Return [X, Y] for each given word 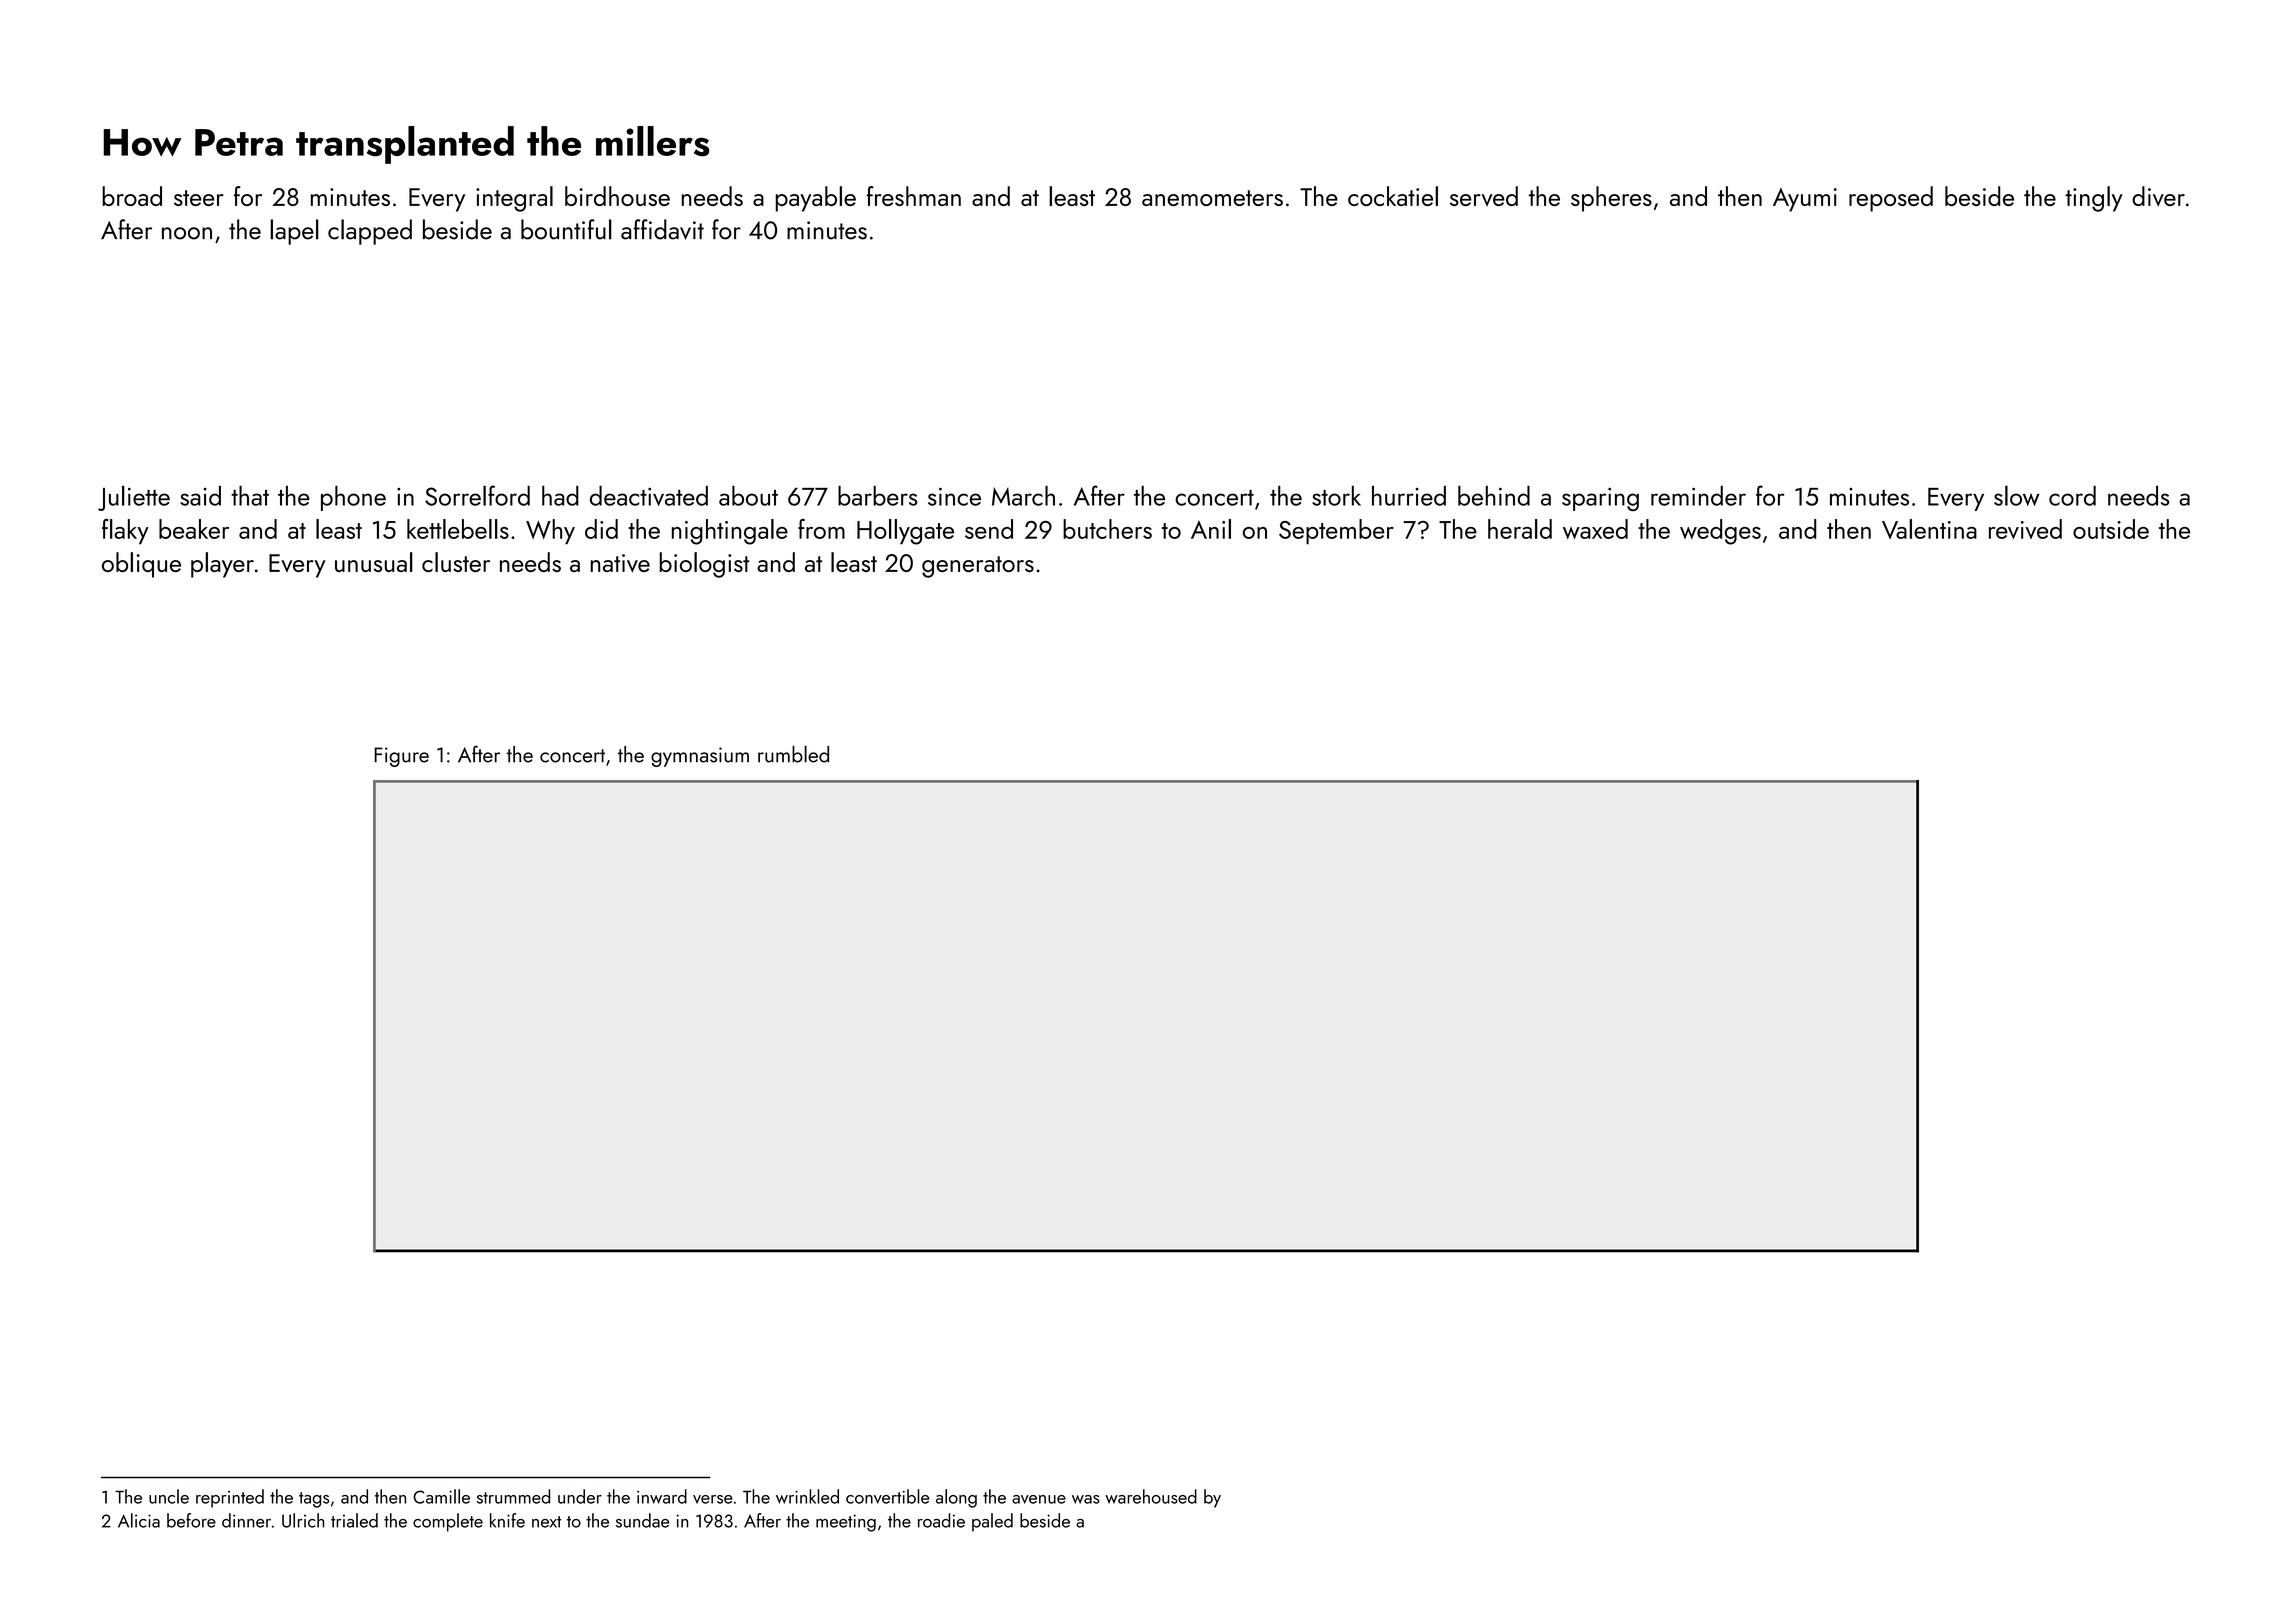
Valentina [1929, 529]
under [580, 1496]
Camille [441, 1496]
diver [2158, 196]
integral [514, 199]
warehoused [1151, 1496]
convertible [887, 1496]
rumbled [793, 754]
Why [550, 532]
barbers [878, 496]
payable [816, 199]
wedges [1720, 532]
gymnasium [700, 757]
